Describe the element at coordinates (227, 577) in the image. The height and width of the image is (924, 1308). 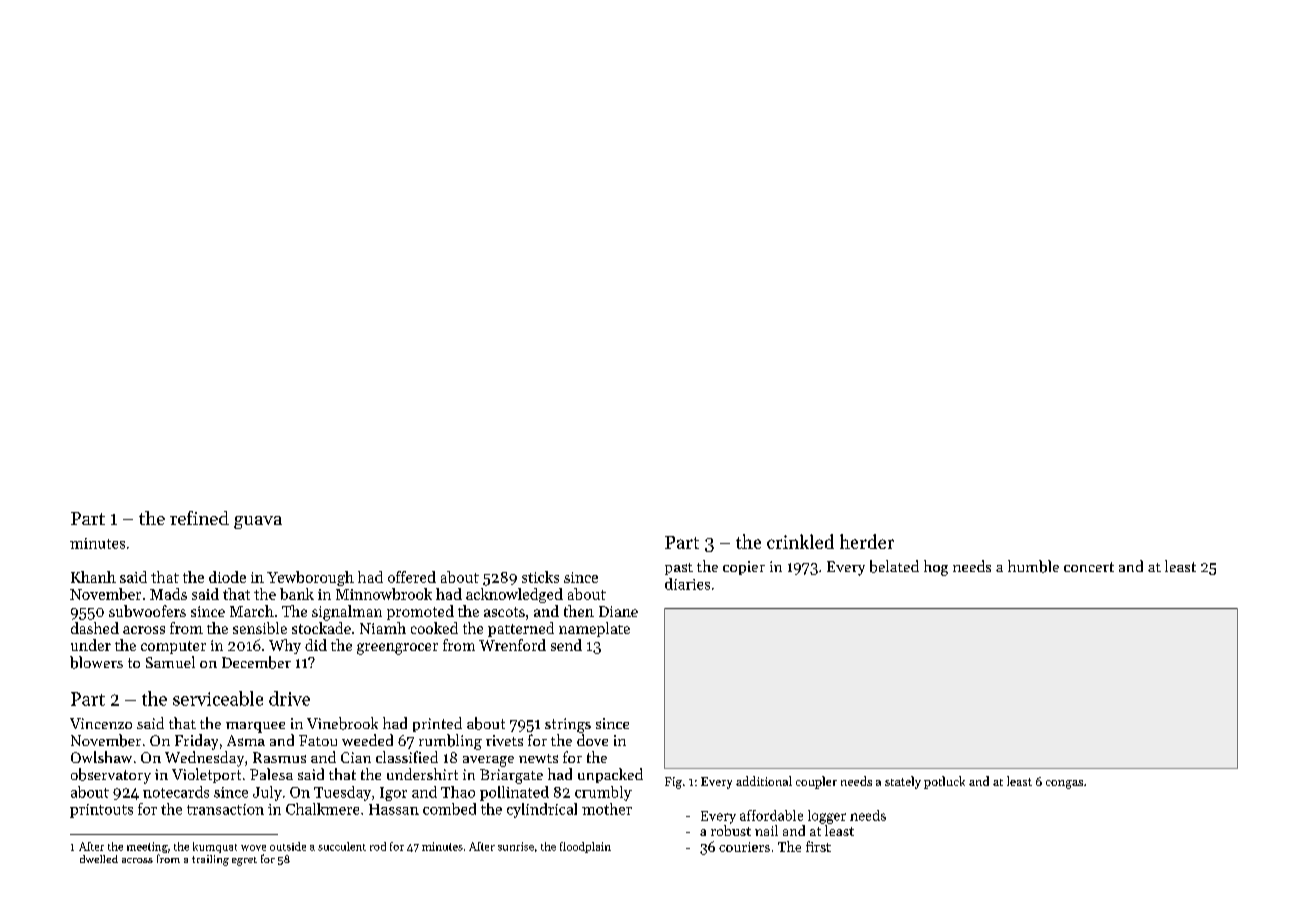
I see `diode` at that location.
